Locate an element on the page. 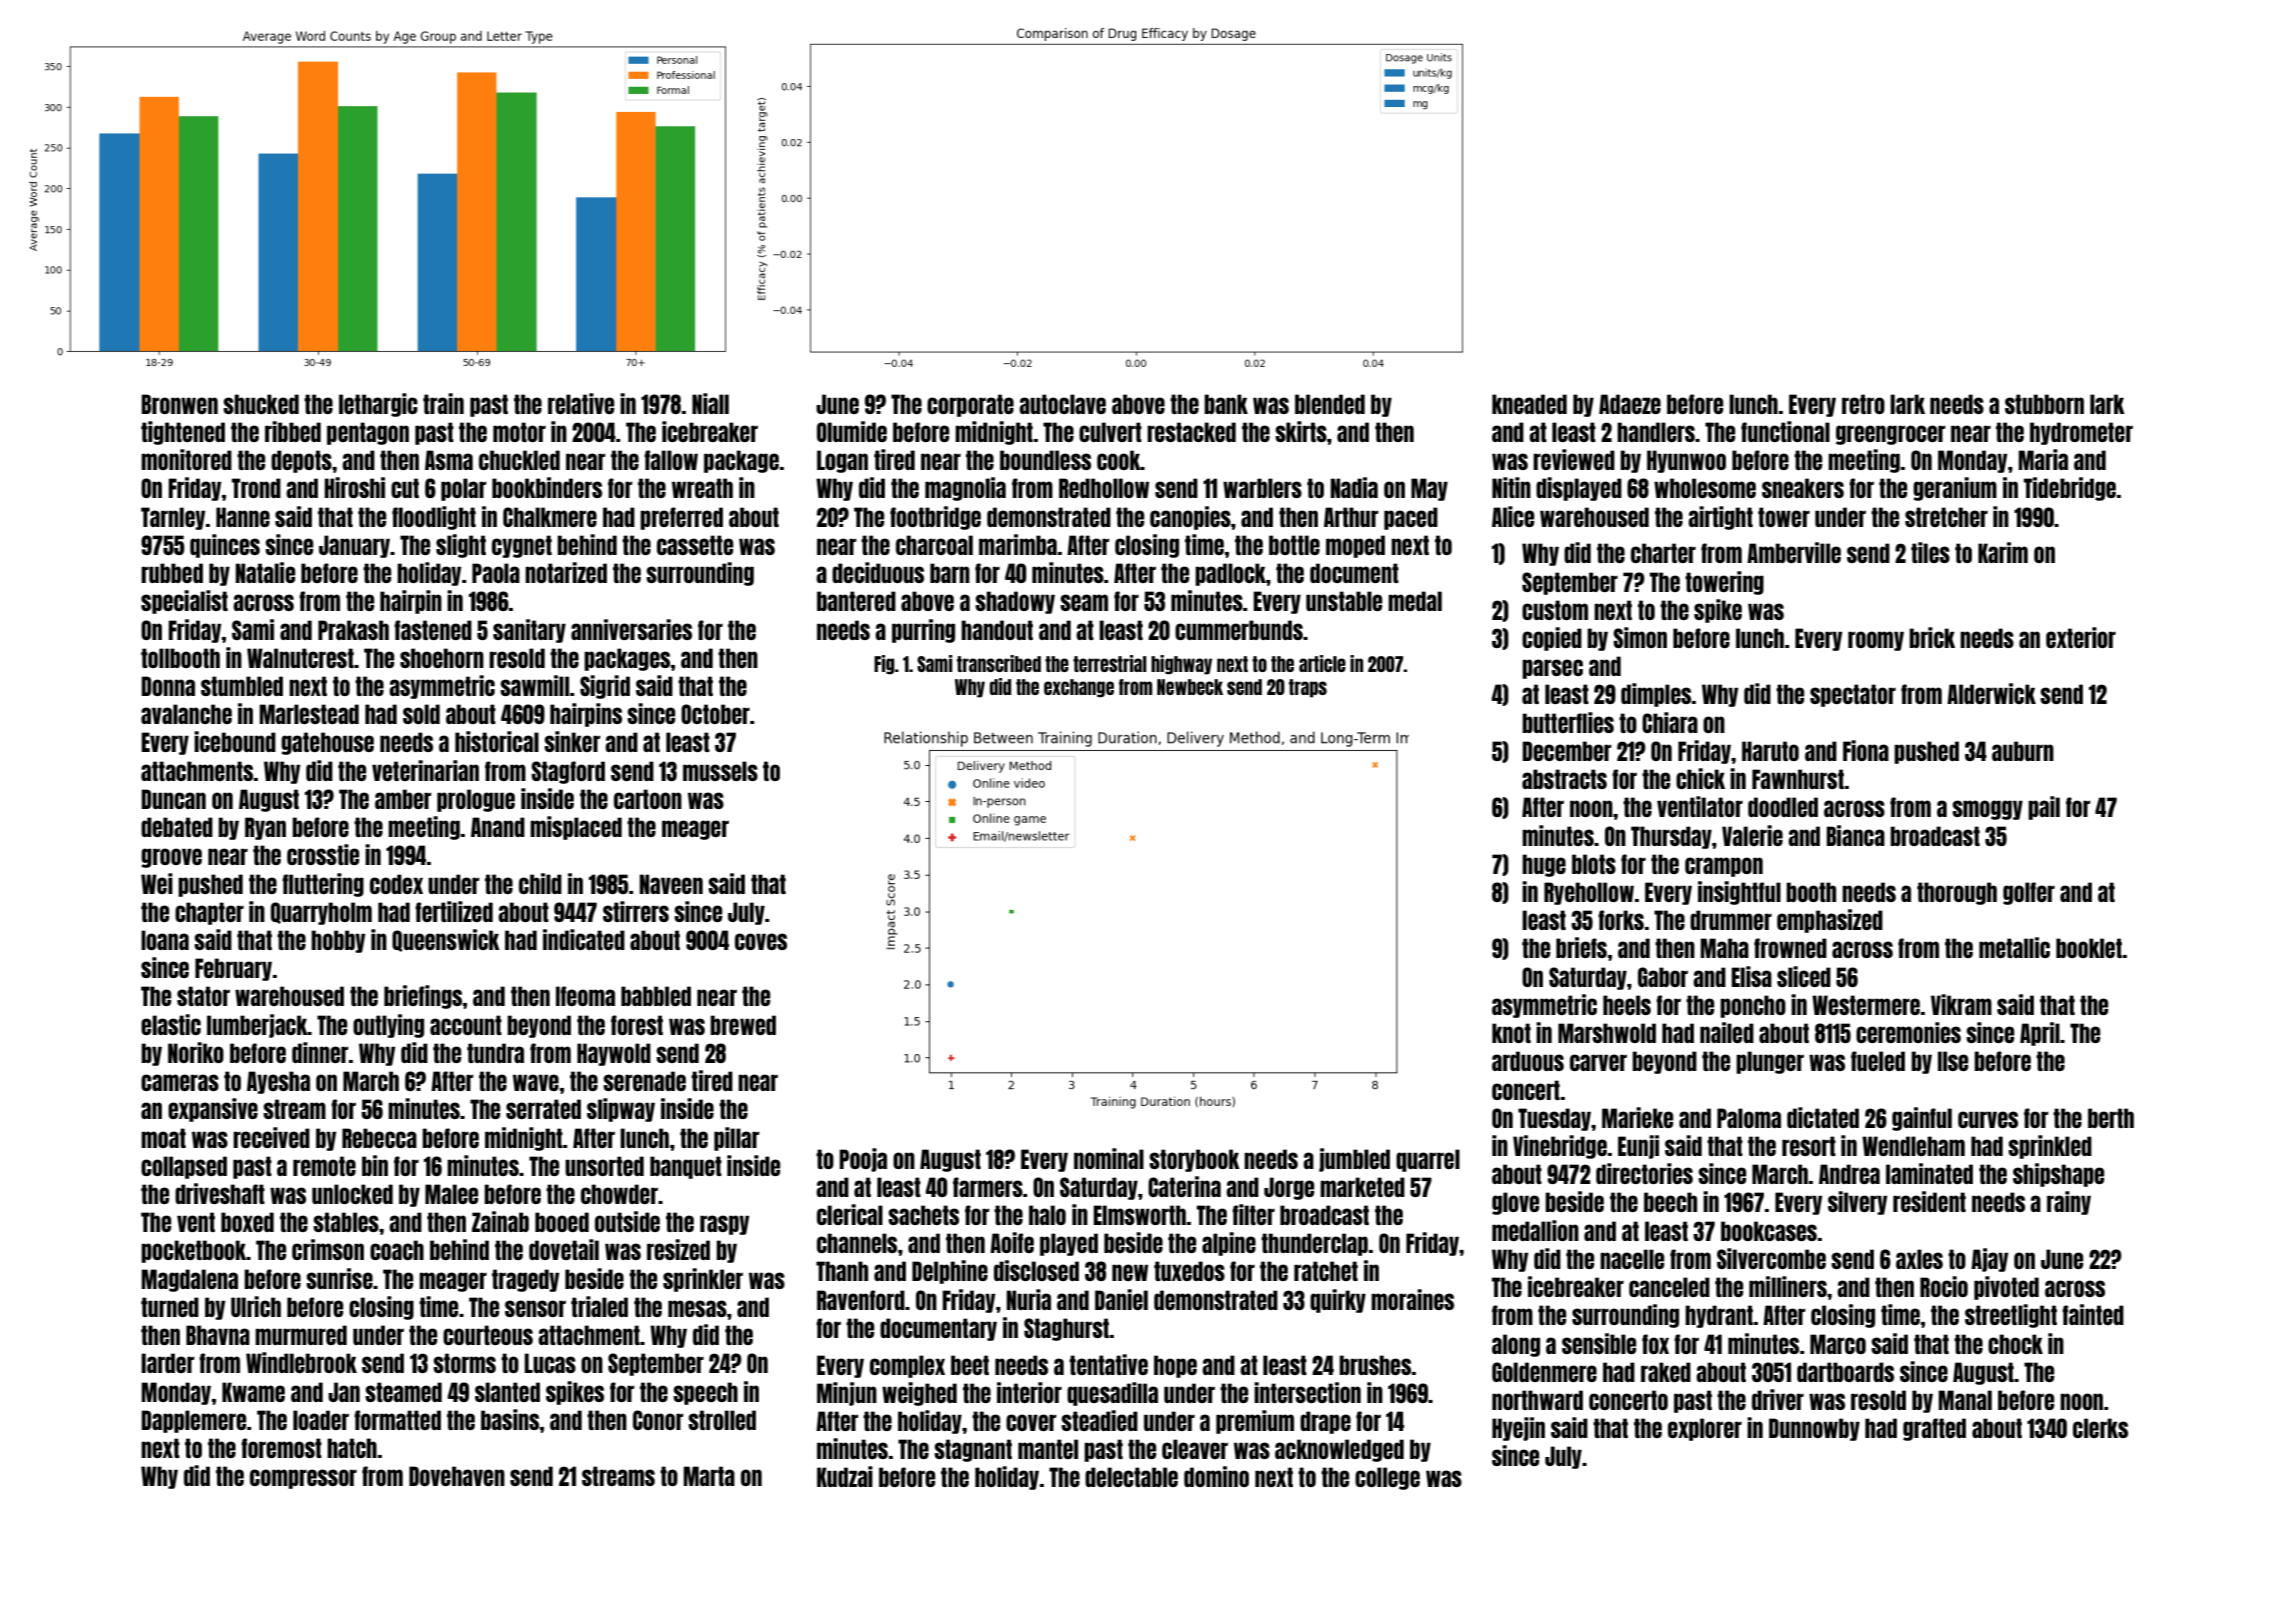 This image has width=2282, height=1614. Kudzai is located at coordinates (845, 1476).
